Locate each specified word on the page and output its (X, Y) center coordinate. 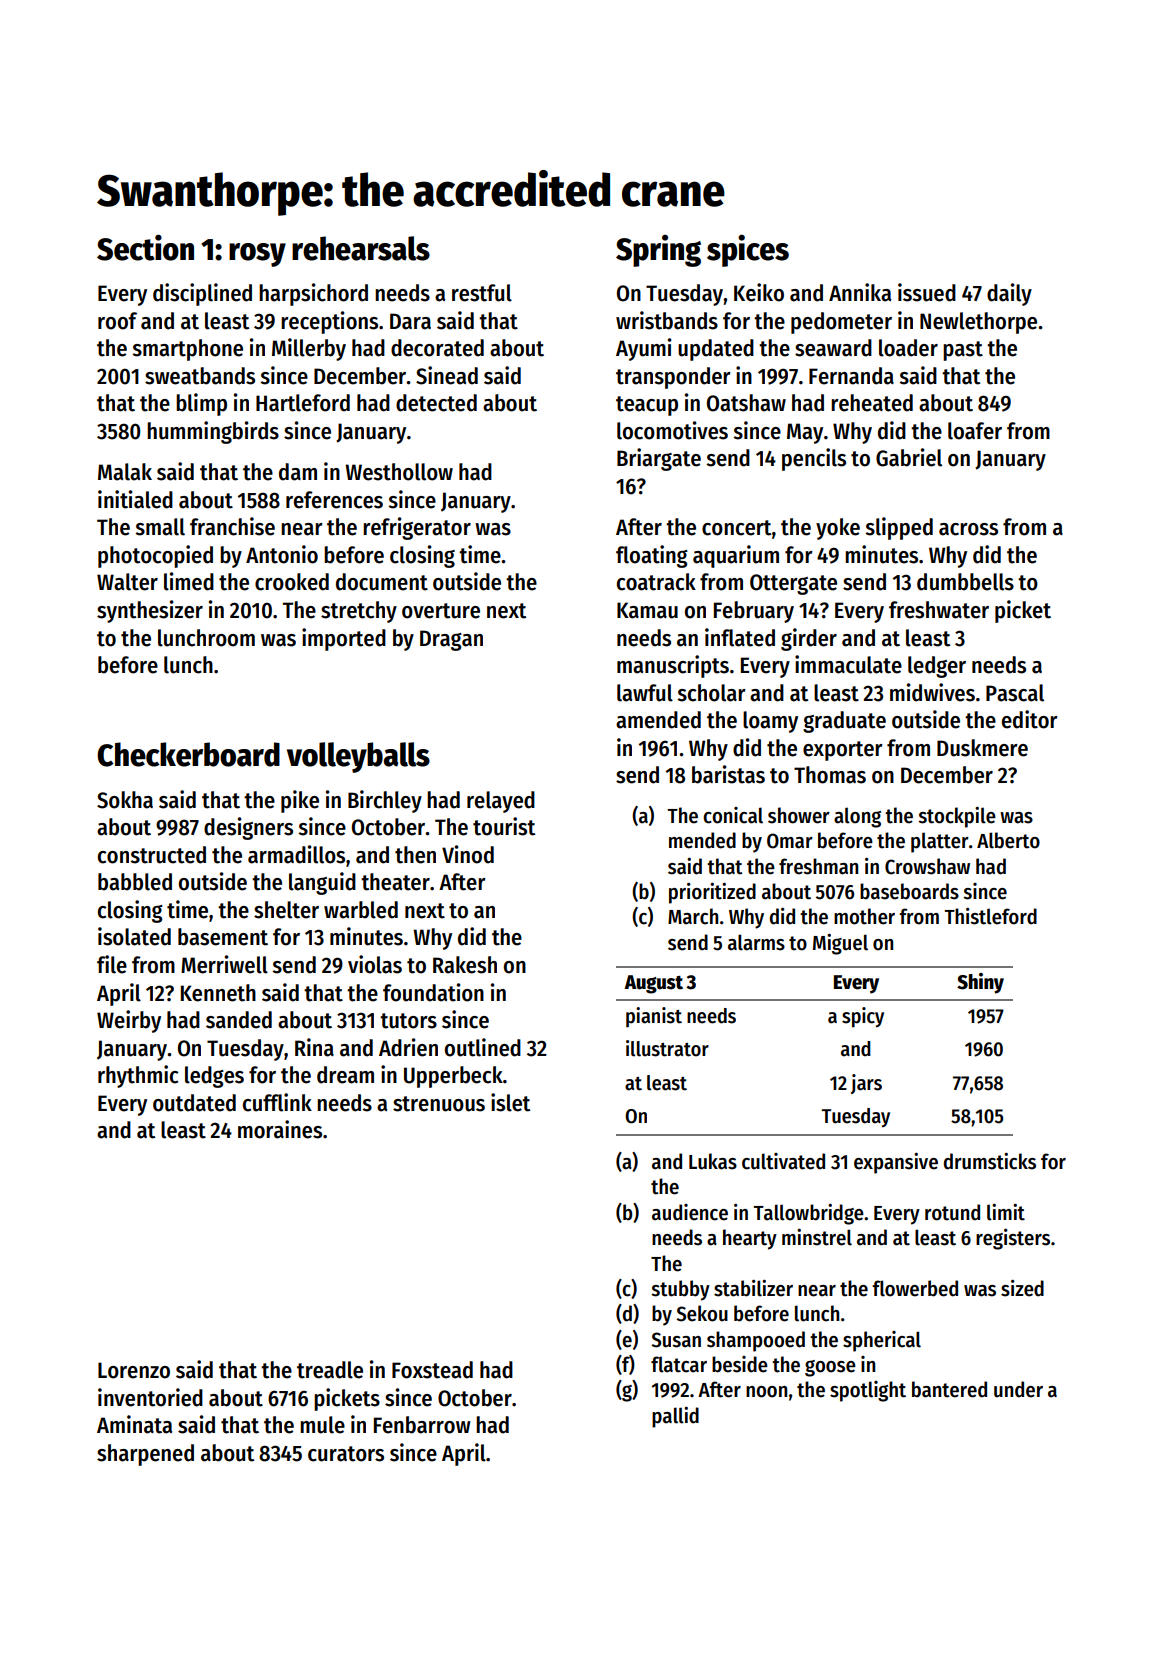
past (963, 351)
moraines (280, 1129)
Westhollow (399, 472)
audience (690, 1212)
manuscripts (673, 666)
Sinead (447, 375)
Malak (125, 472)
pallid (675, 1417)
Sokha (125, 800)
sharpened (145, 1455)
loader (908, 348)
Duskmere (982, 748)
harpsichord (313, 294)
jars (866, 1084)
